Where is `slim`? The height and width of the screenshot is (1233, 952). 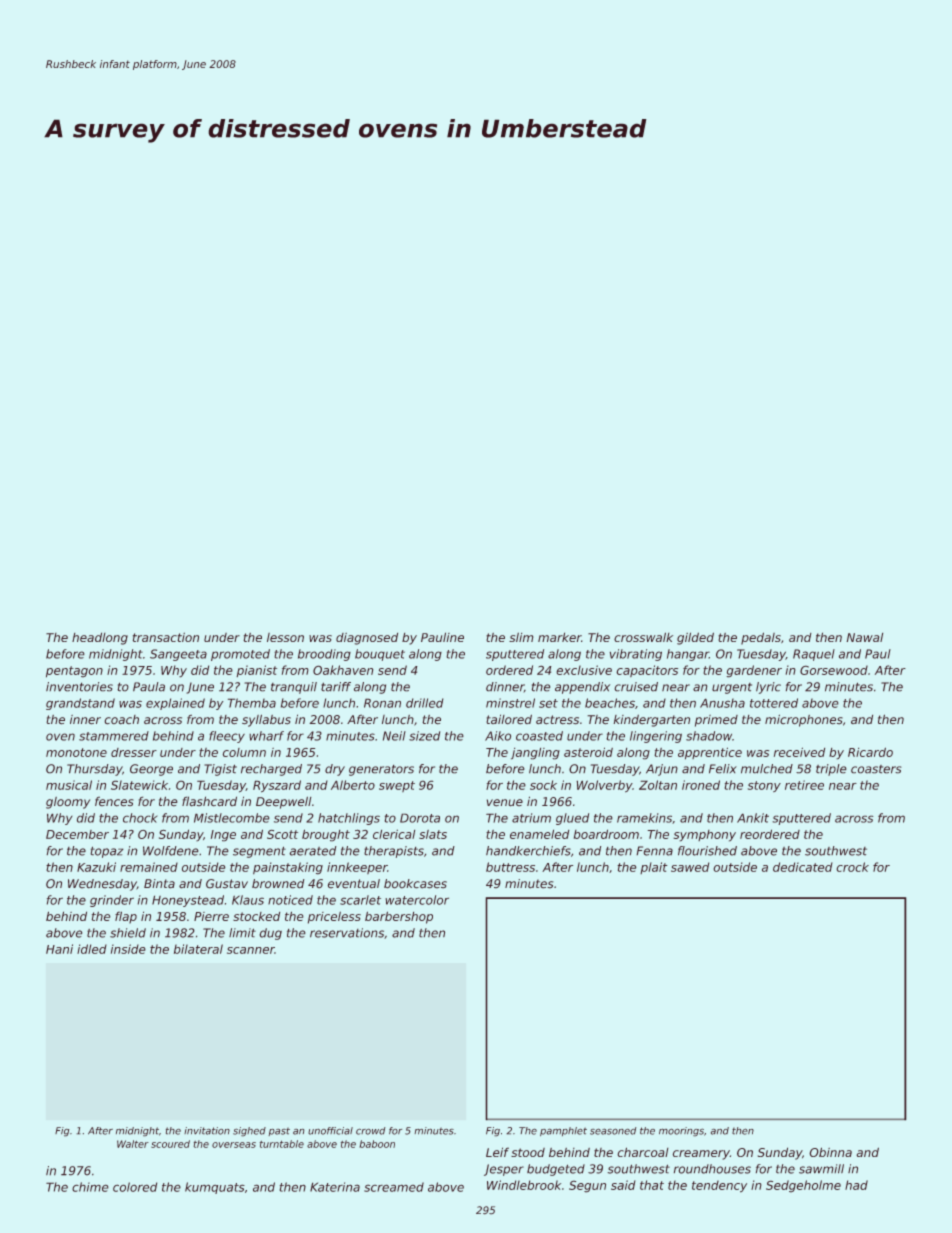 slim is located at coordinates (521, 637).
